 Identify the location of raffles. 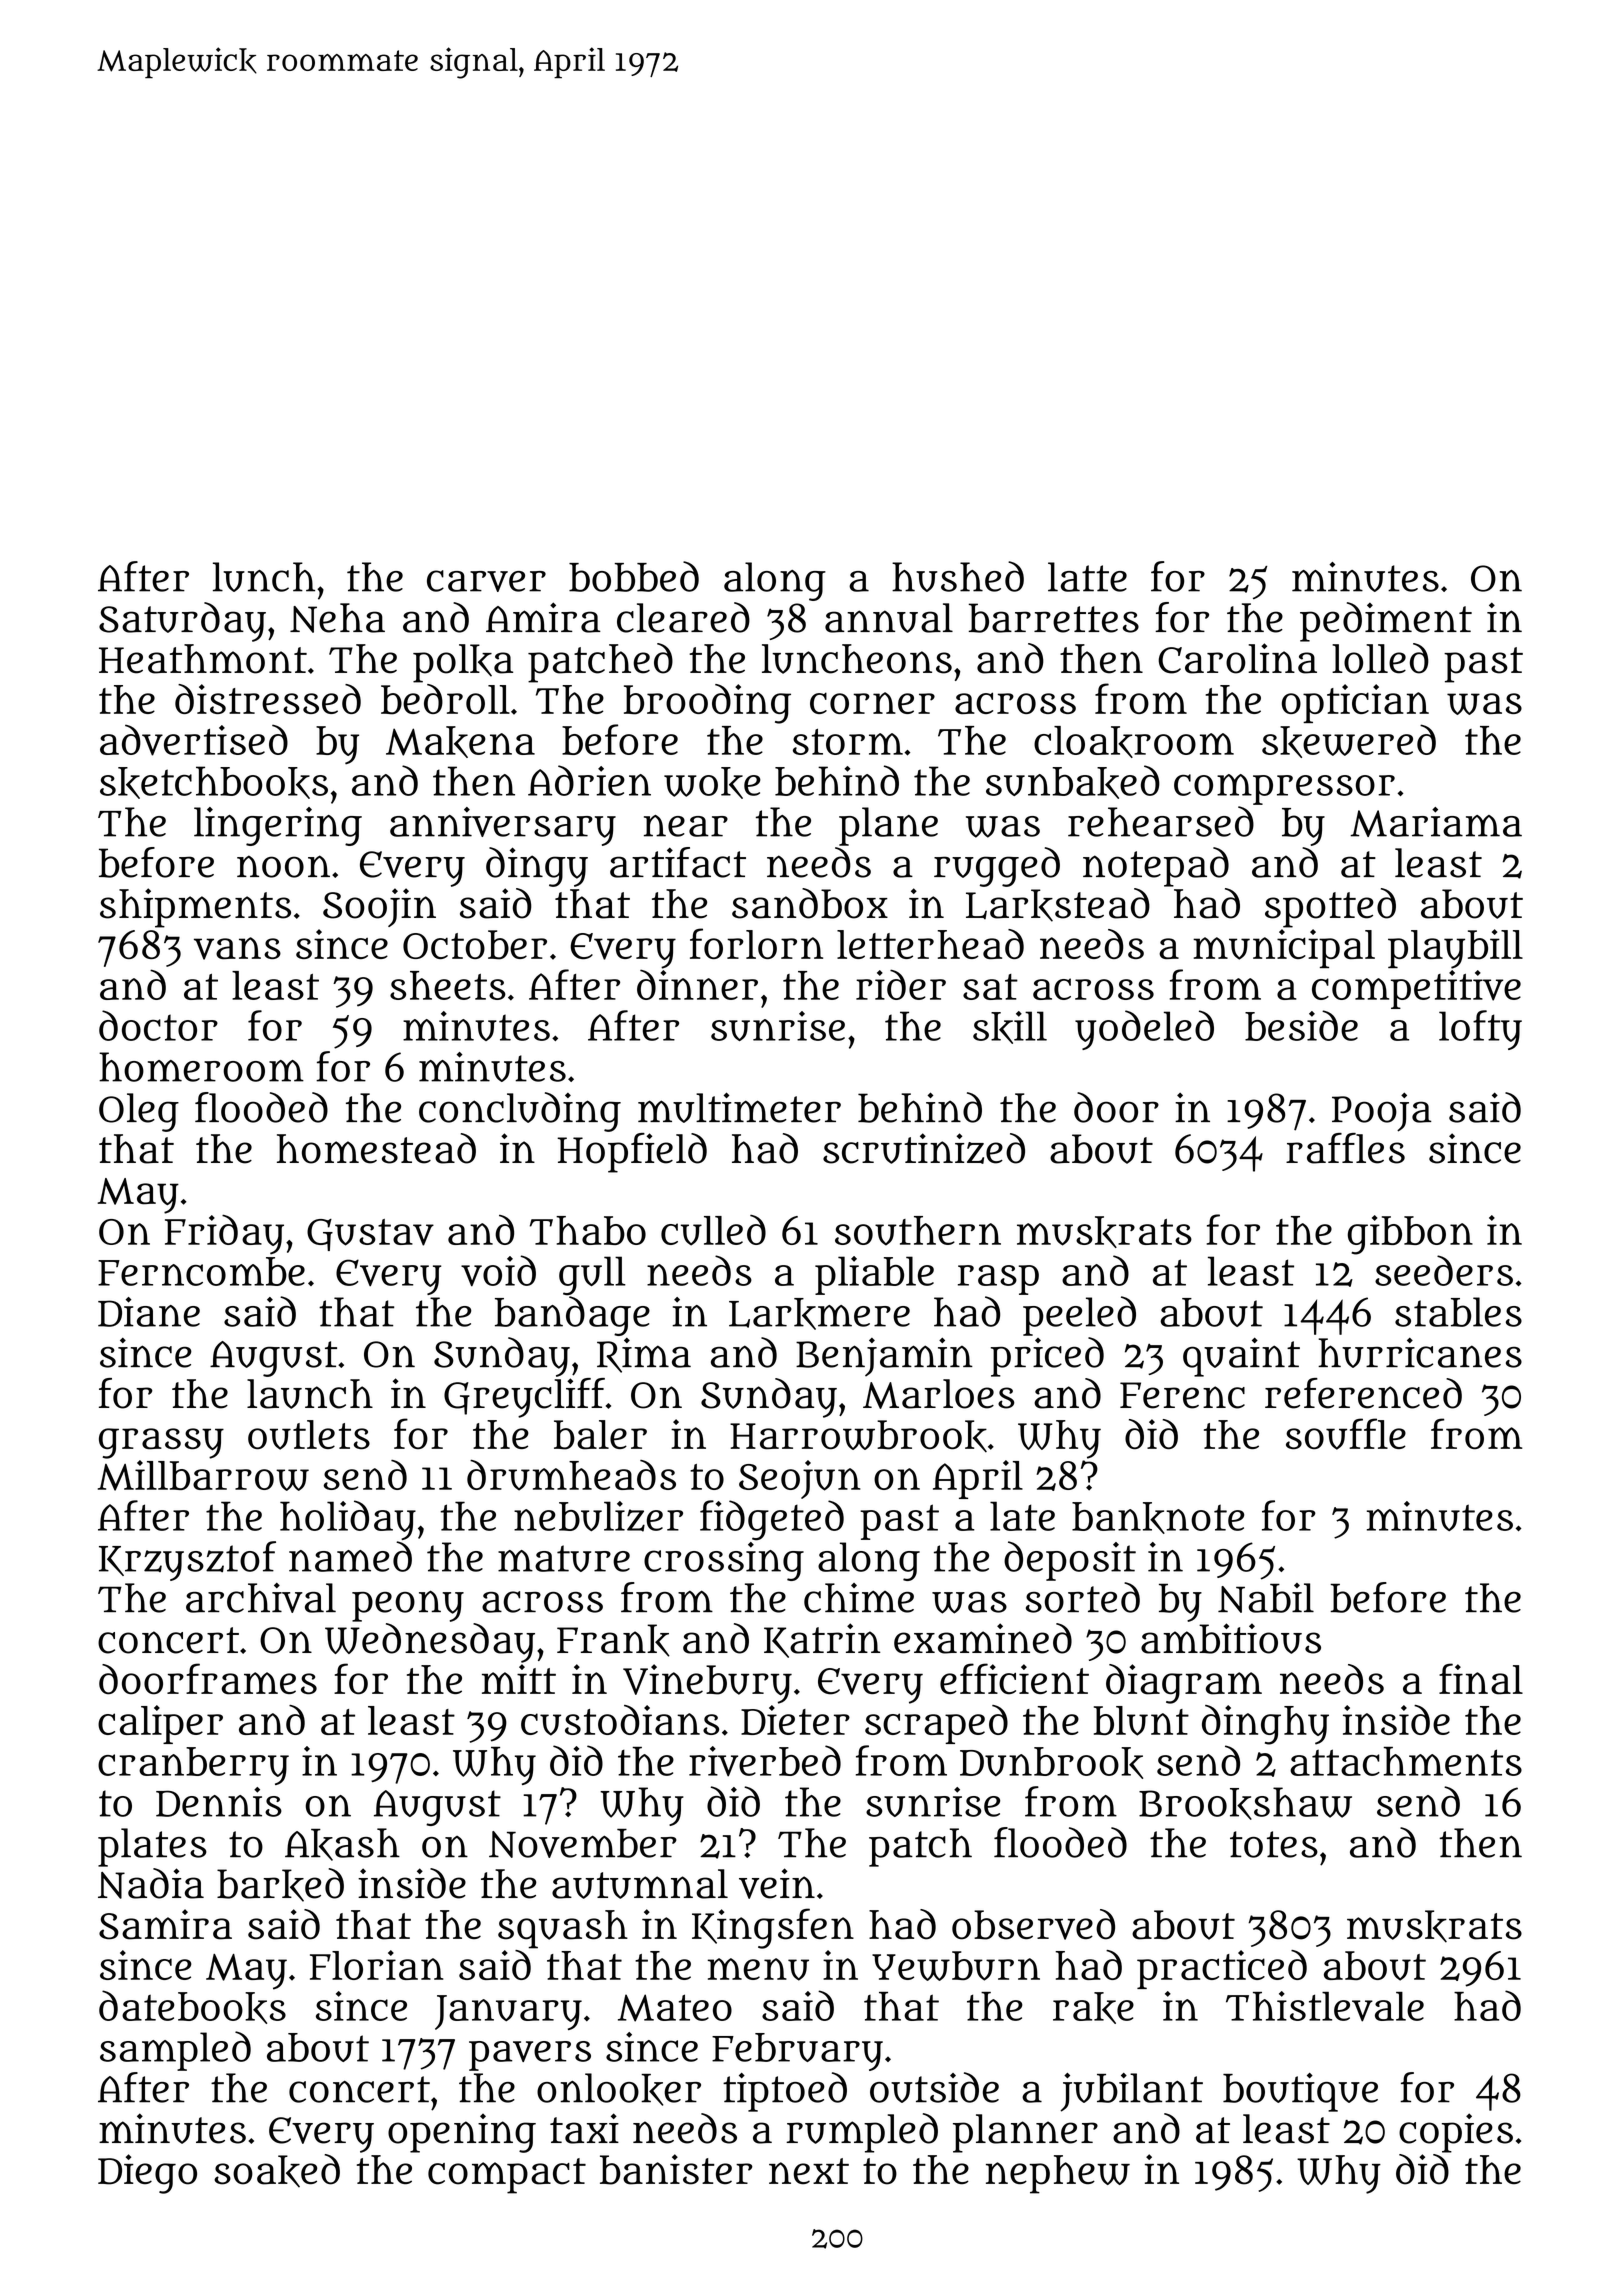
(1345, 1148).
